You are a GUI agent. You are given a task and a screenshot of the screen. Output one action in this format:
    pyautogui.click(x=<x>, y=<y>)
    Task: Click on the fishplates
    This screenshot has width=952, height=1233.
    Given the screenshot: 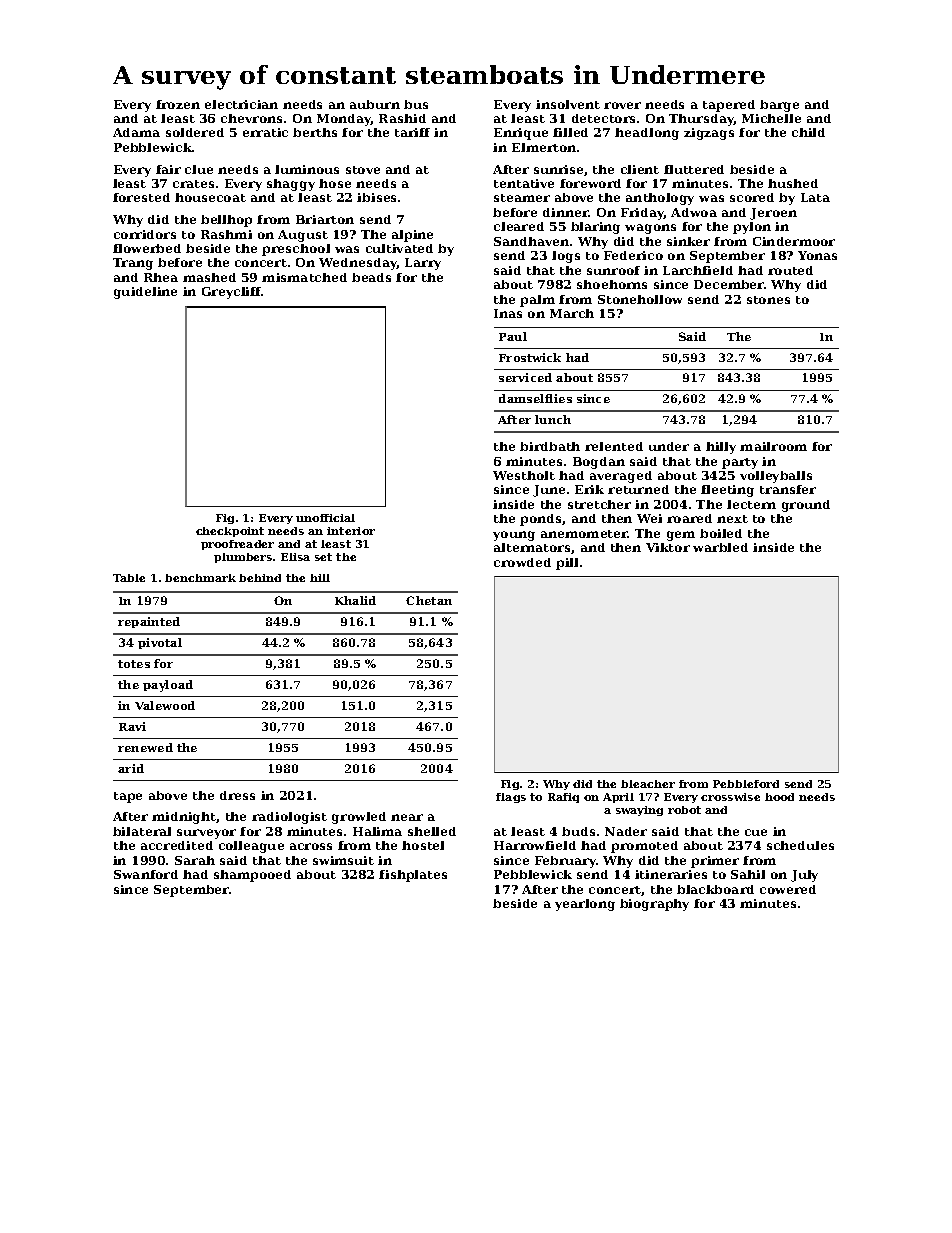 What is the action you would take?
    pyautogui.click(x=413, y=876)
